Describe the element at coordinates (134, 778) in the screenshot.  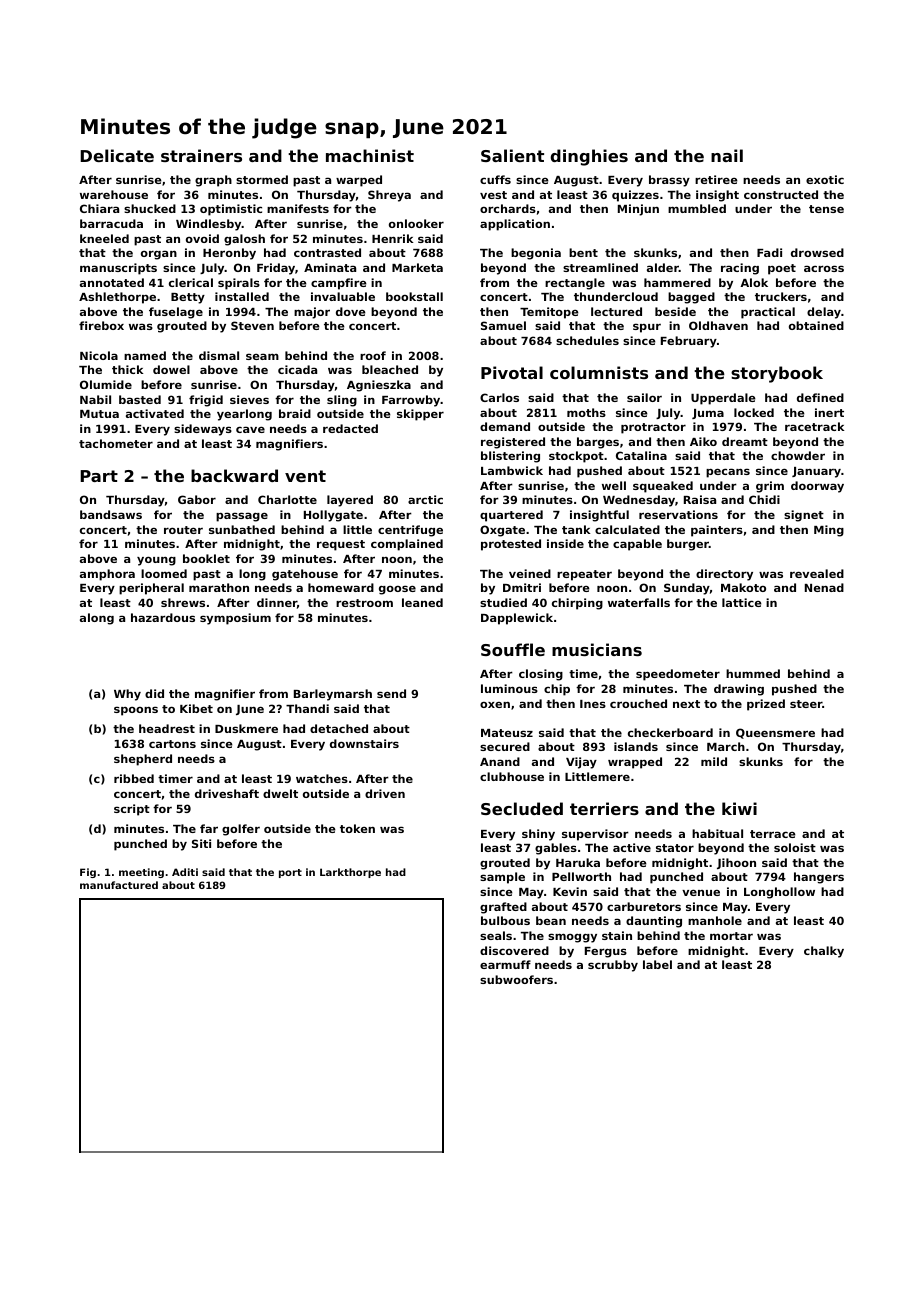
I see `ribbed` at that location.
